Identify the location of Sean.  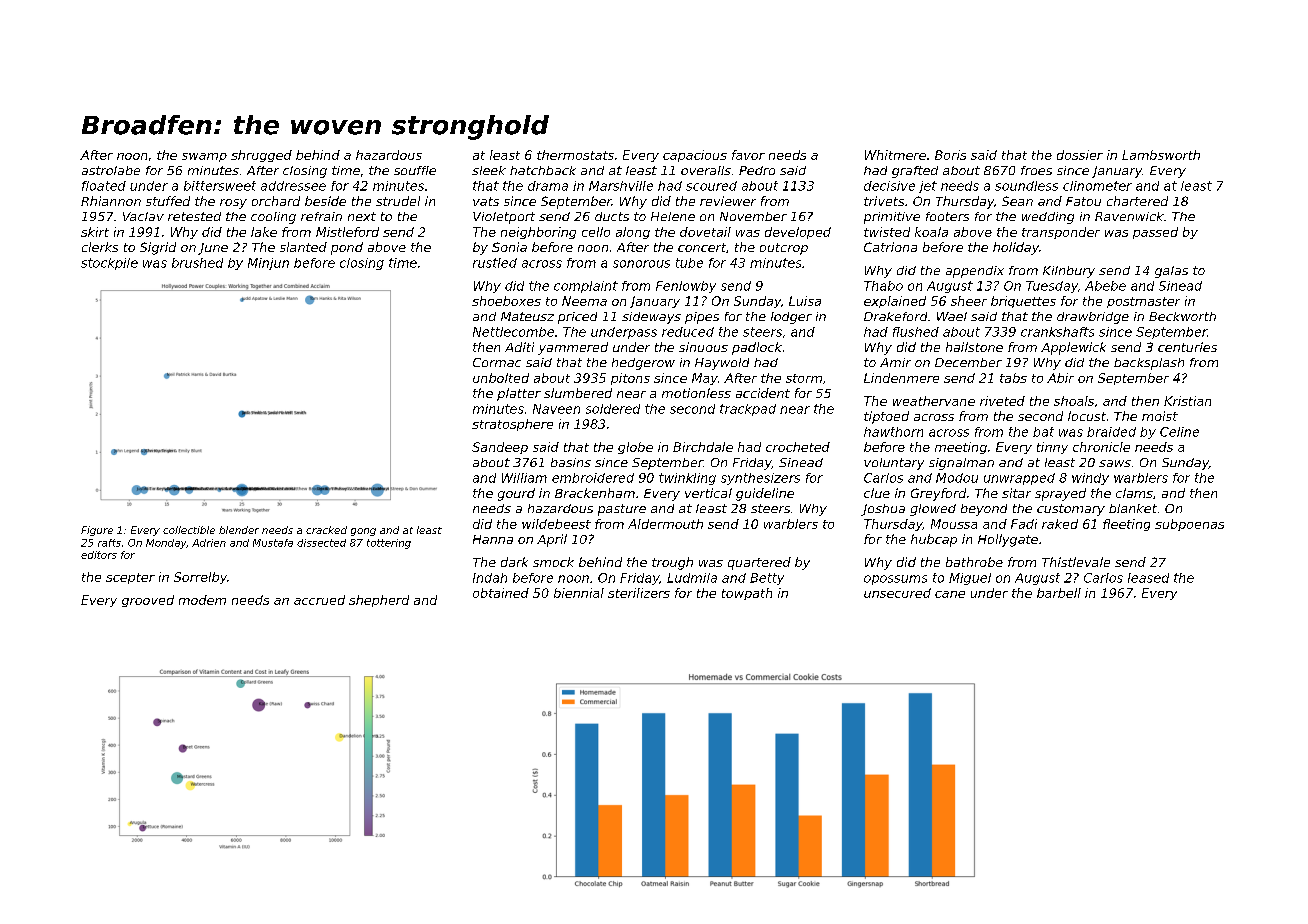
(1017, 201).
